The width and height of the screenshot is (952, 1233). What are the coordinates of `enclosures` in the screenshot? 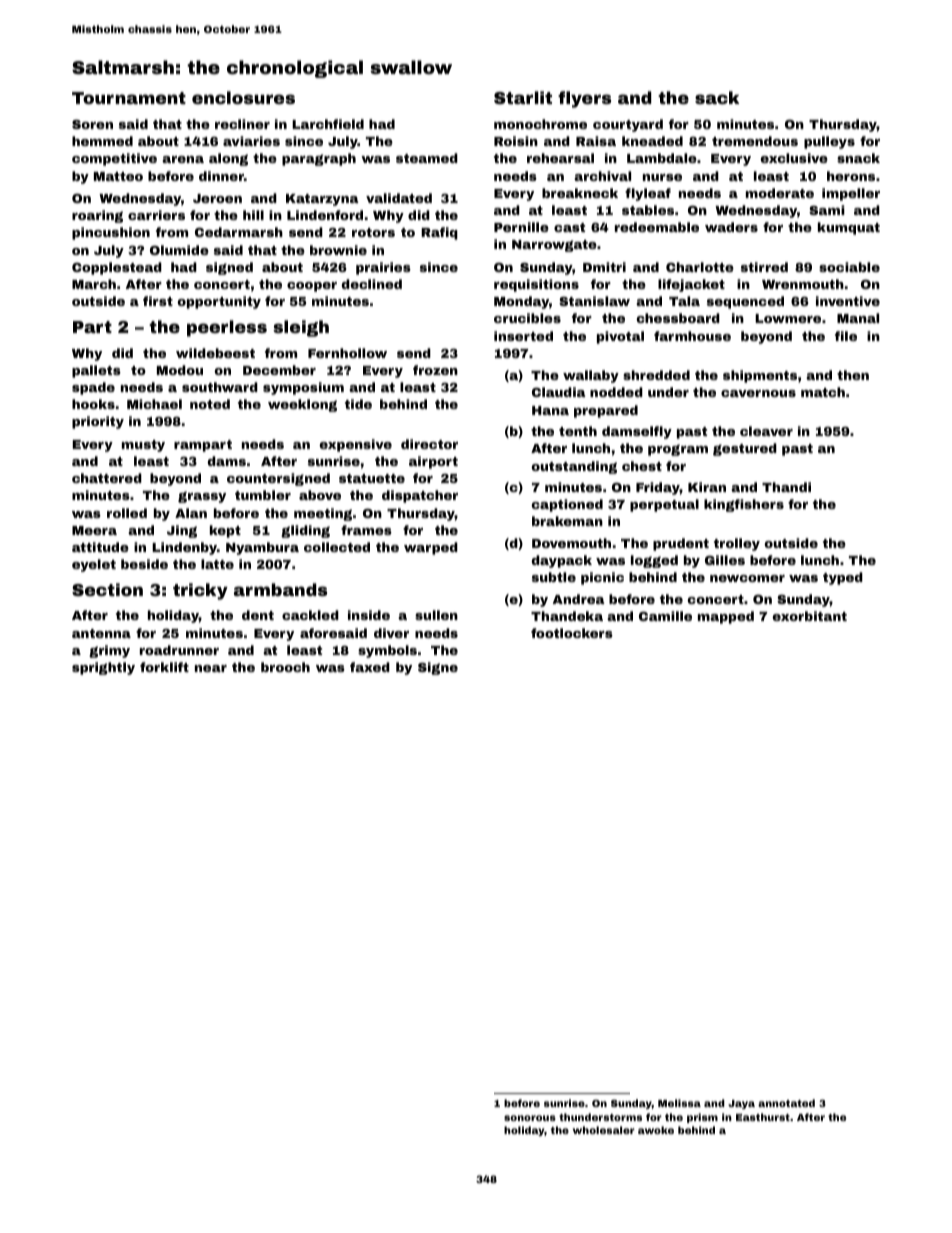 It's located at (243, 97).
